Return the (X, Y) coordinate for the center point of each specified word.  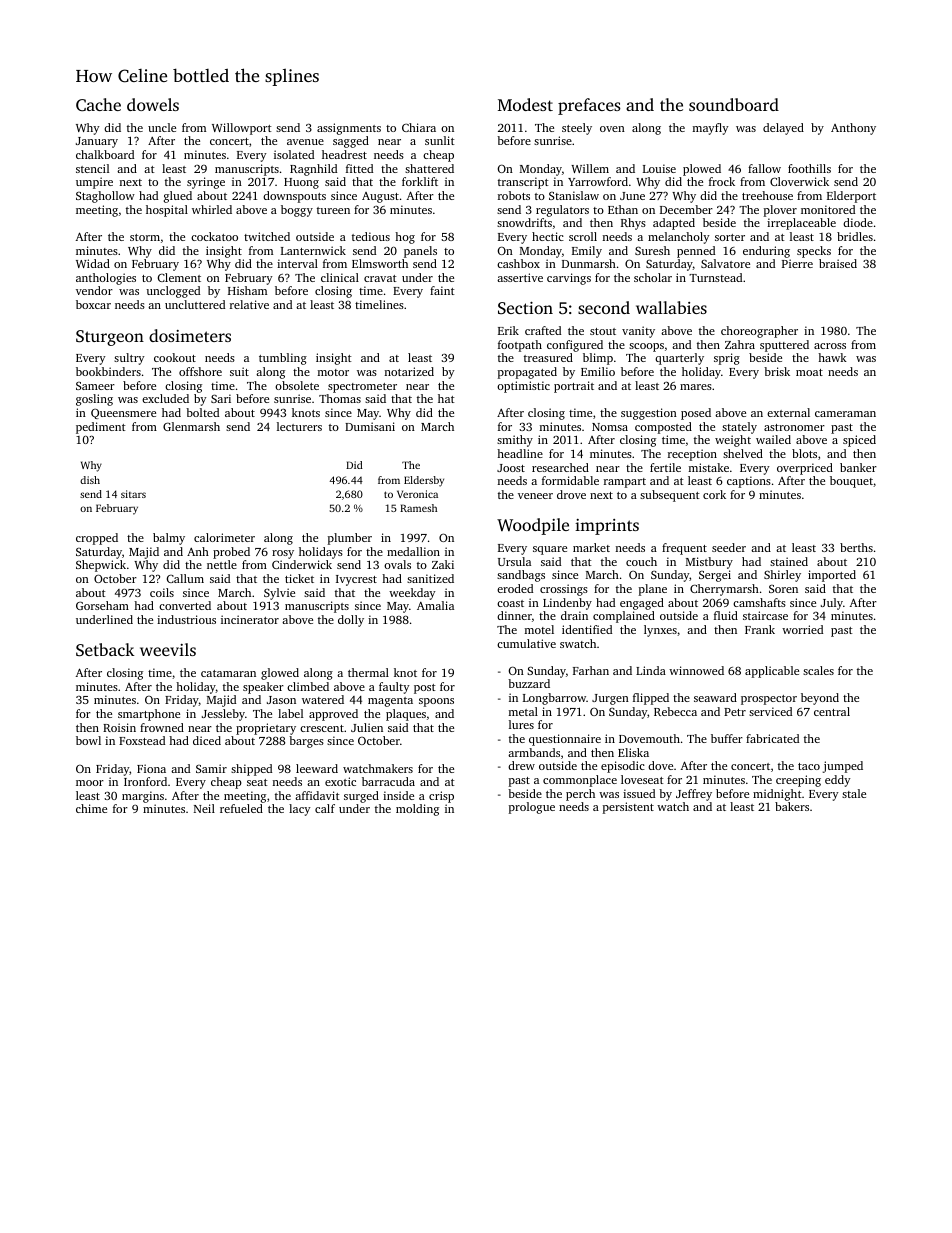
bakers (792, 806)
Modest (525, 104)
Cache (98, 105)
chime (91, 808)
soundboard (734, 104)
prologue (532, 808)
